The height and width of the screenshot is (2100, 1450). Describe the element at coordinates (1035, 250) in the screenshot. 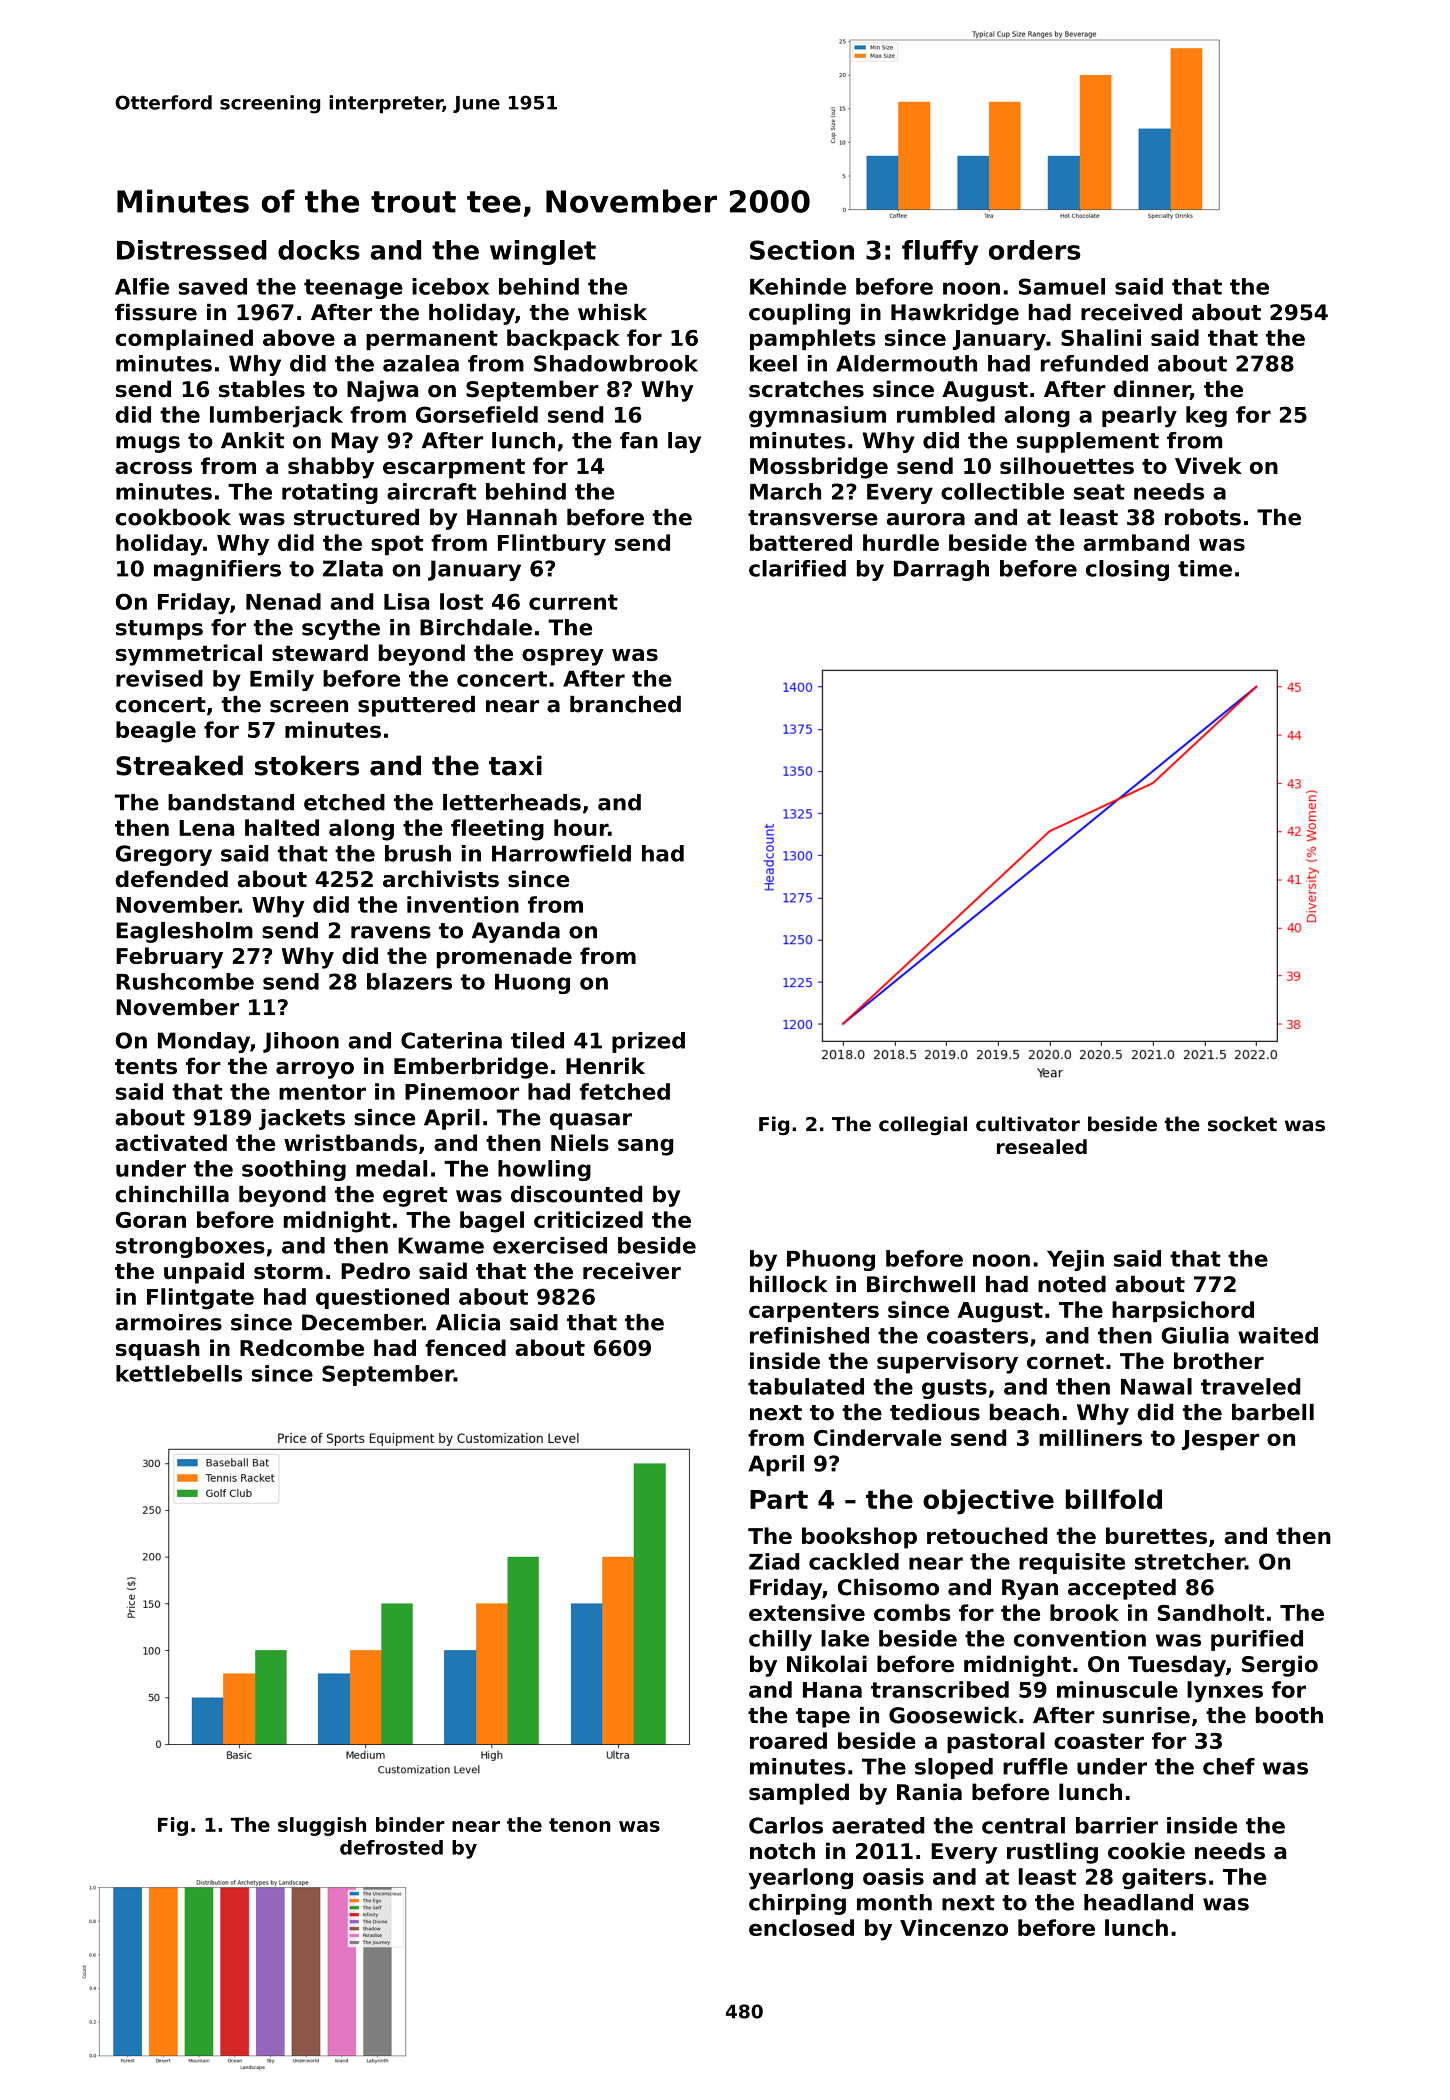

I see `orders` at that location.
